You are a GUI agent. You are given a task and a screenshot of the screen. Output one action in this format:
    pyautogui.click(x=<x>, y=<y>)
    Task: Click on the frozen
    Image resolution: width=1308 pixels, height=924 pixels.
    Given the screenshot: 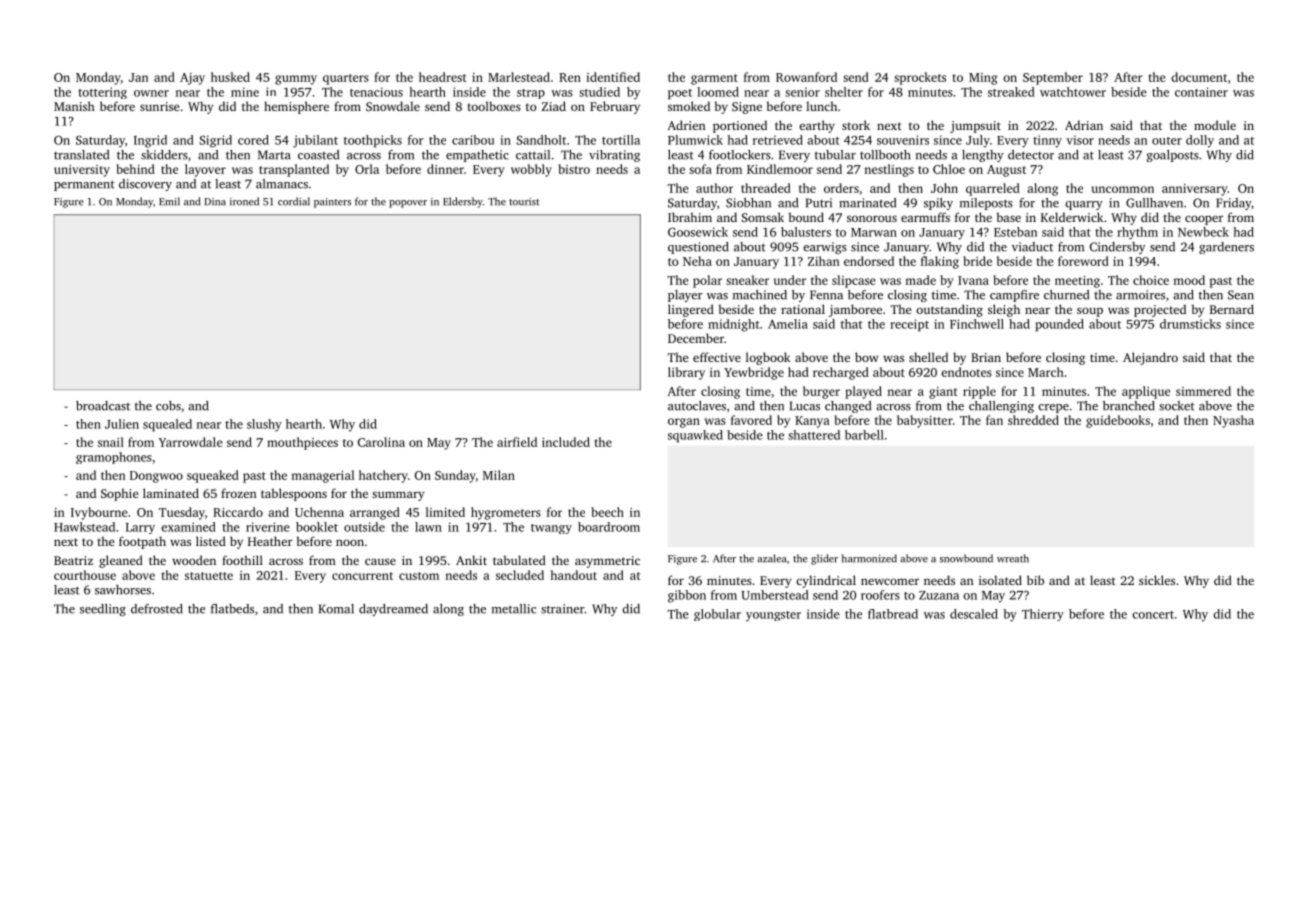 What is the action you would take?
    pyautogui.click(x=239, y=493)
